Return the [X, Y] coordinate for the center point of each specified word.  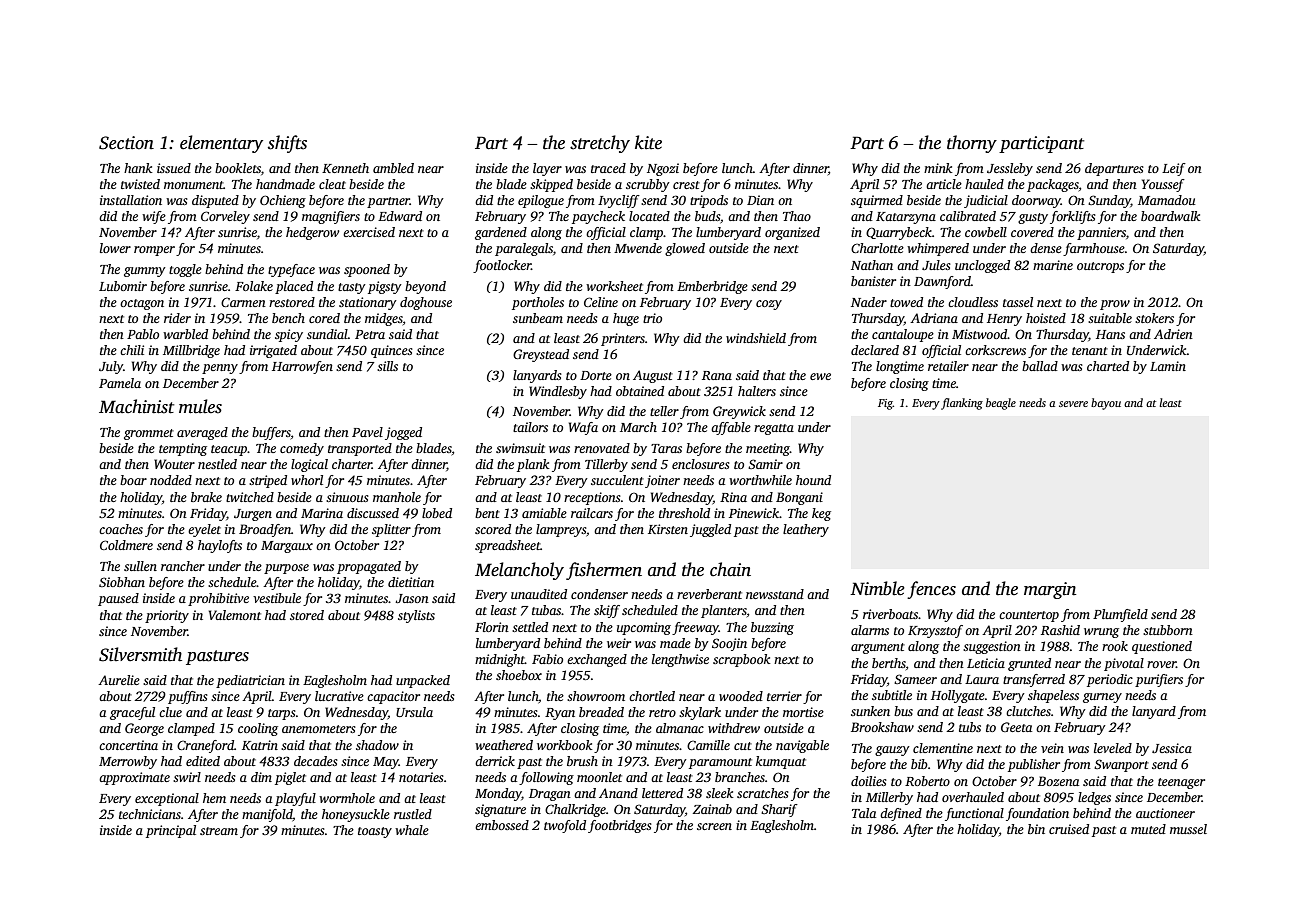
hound [813, 480]
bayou [1106, 404]
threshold [684, 513]
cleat [332, 184]
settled [530, 627]
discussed [373, 513]
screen [714, 826]
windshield [756, 338]
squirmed [877, 201]
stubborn [1168, 630]
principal [171, 831]
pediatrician [250, 681]
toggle [185, 270]
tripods [709, 201]
